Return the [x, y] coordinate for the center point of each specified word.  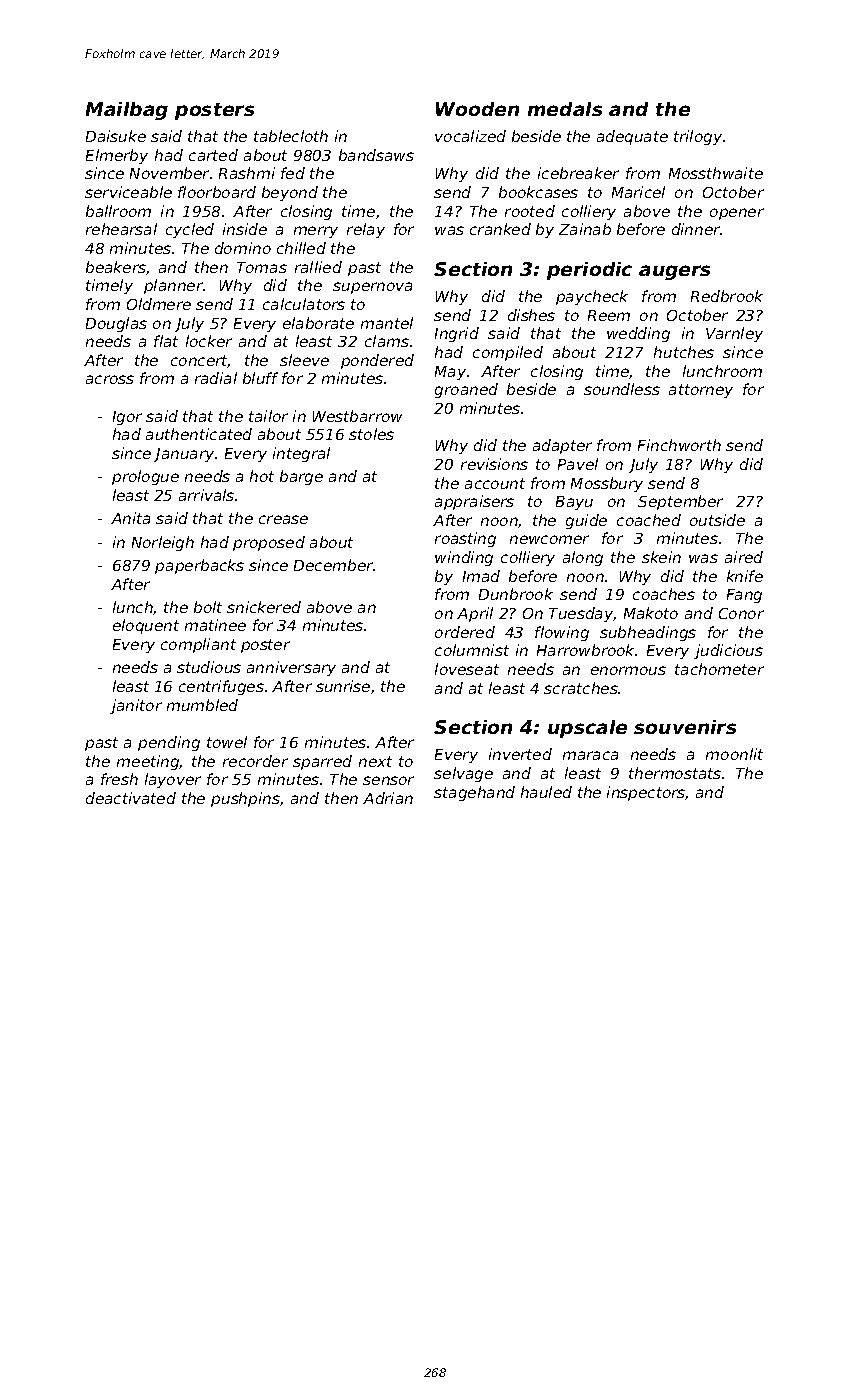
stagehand [474, 793]
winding [464, 558]
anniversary [291, 668]
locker [209, 341]
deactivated [131, 798]
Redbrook [727, 296]
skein [661, 557]
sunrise [343, 686]
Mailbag [127, 111]
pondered [377, 361]
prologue [145, 477]
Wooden [477, 109]
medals [565, 109]
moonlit [734, 754]
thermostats [675, 773]
